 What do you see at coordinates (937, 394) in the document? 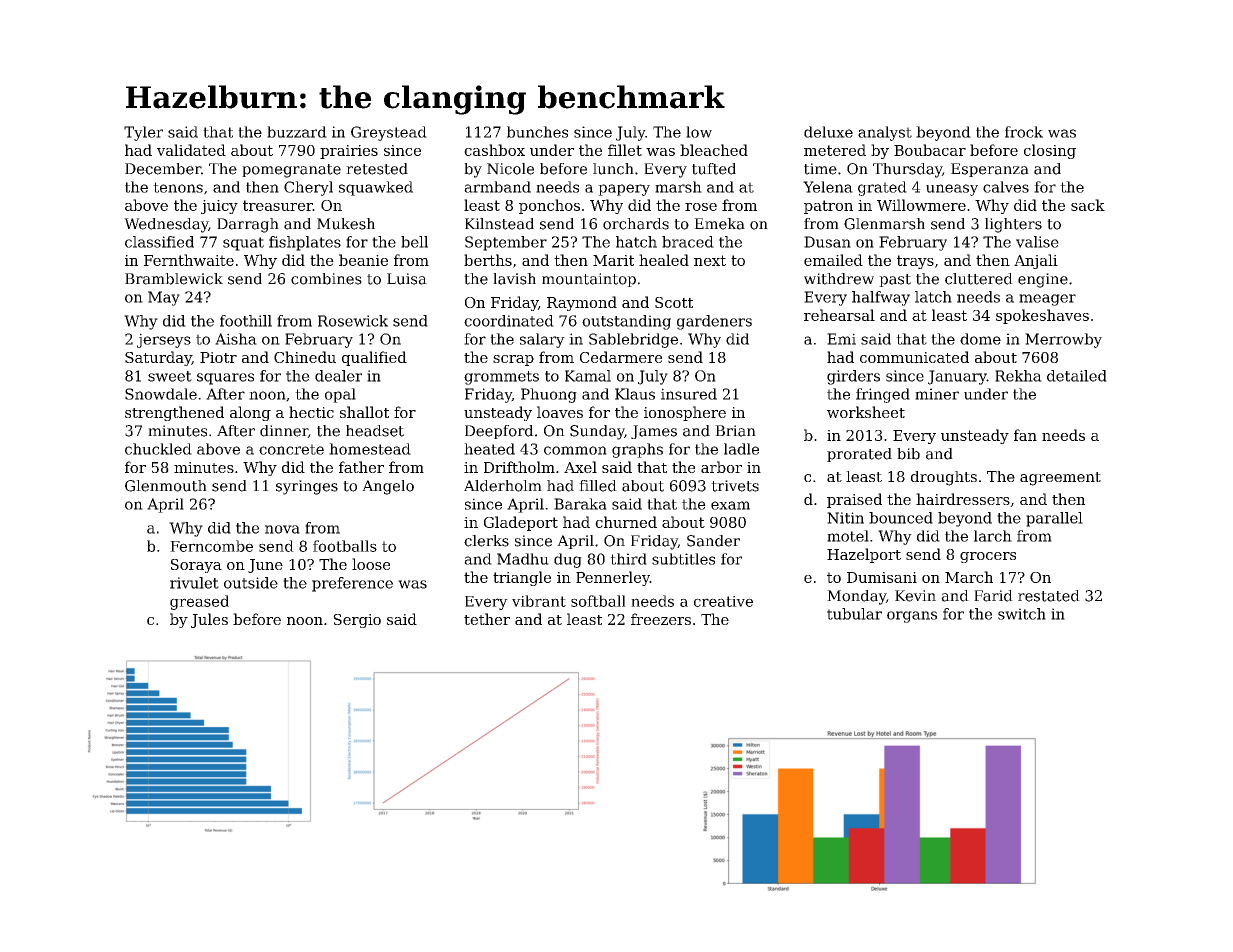
I see `miner` at bounding box center [937, 394].
